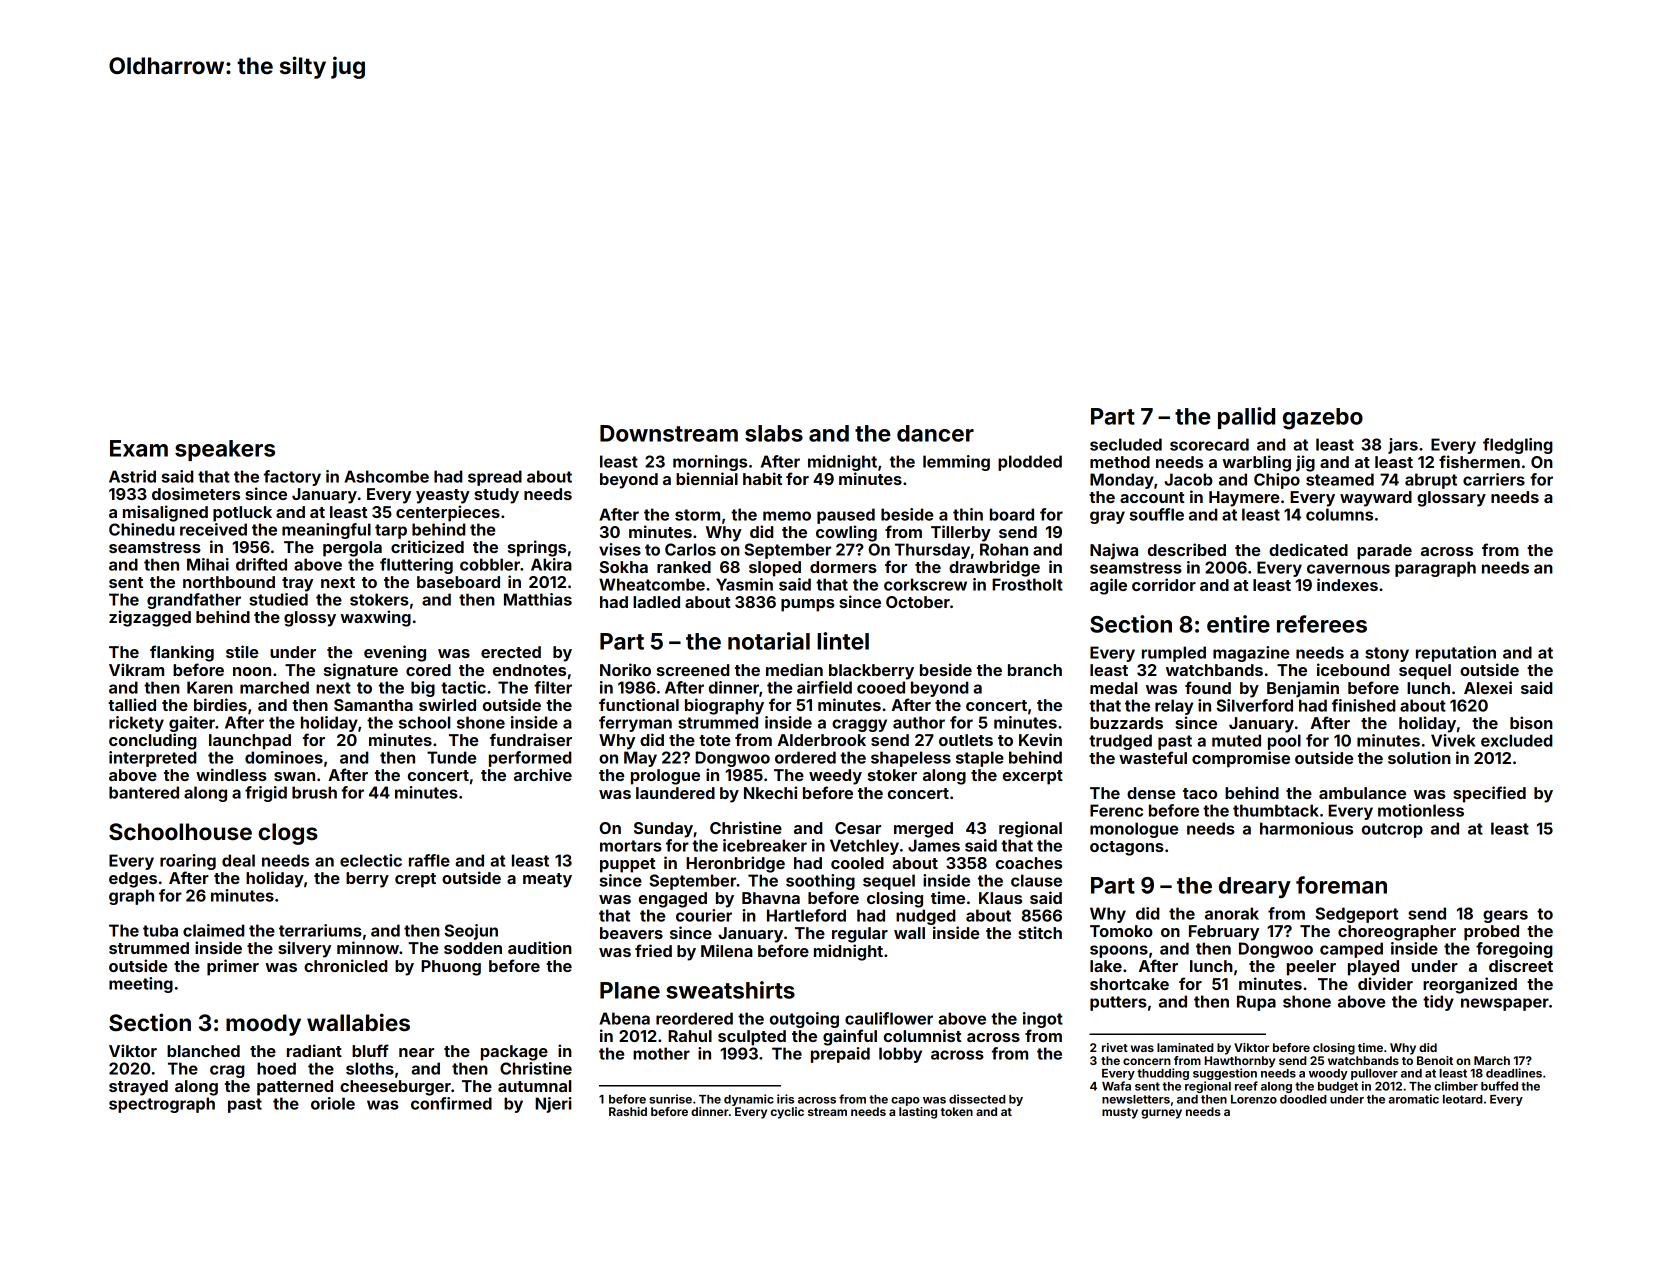 This page has width=1662, height=1284. What do you see at coordinates (1456, 654) in the page?
I see `reputation` at bounding box center [1456, 654].
